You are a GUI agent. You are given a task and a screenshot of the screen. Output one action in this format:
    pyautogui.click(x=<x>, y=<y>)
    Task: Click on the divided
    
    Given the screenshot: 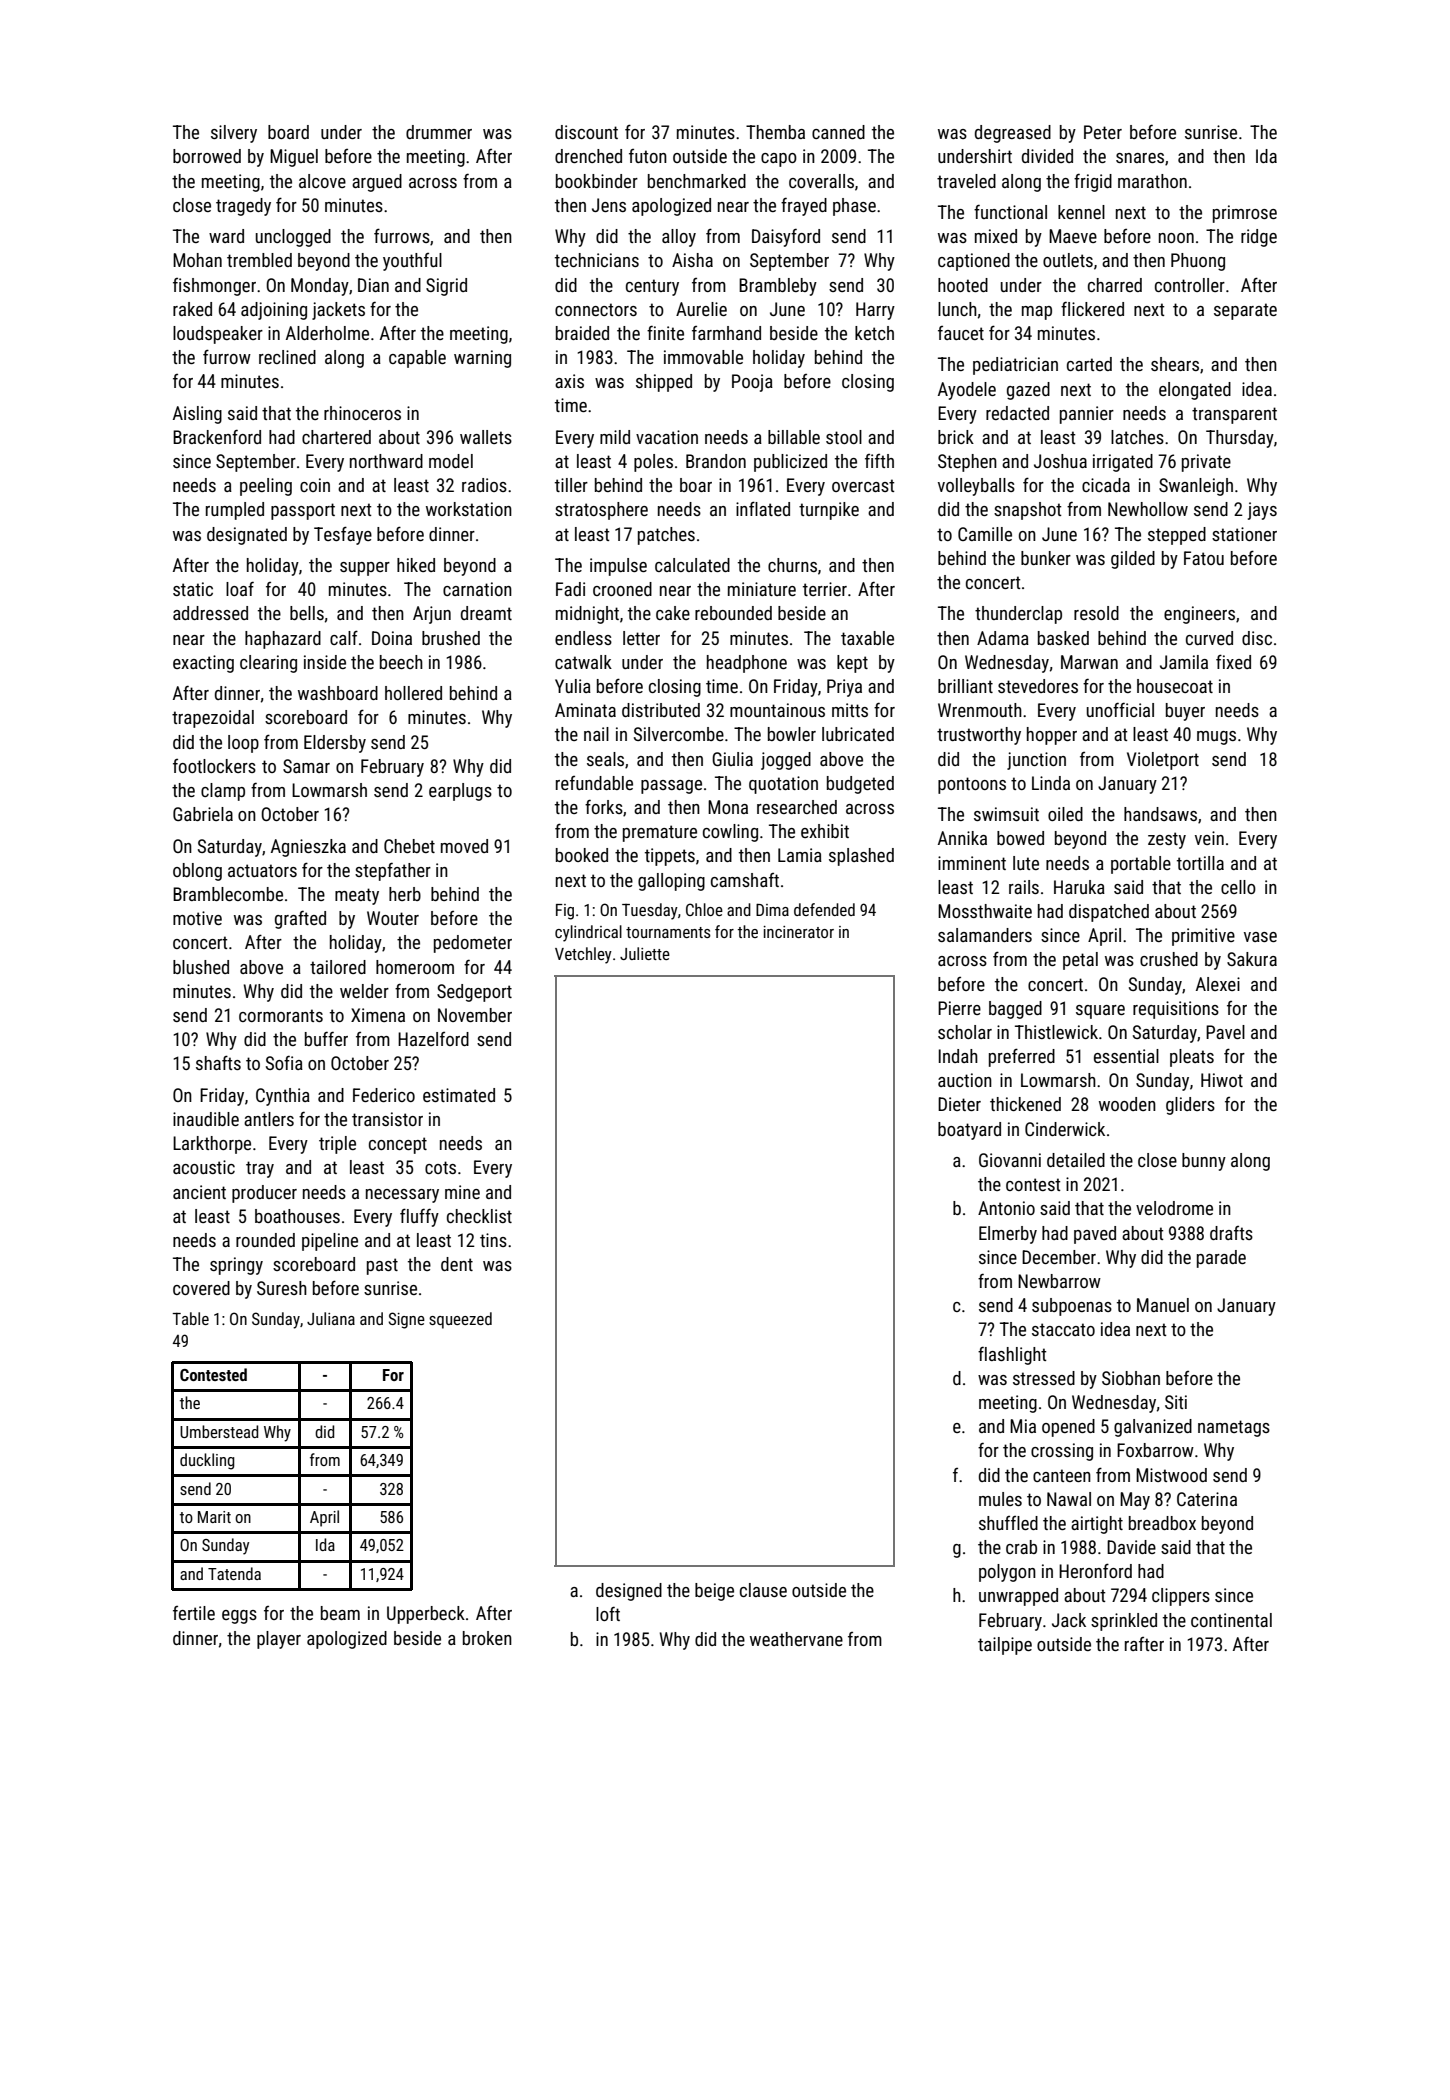 What is the action you would take?
    pyautogui.click(x=1047, y=156)
